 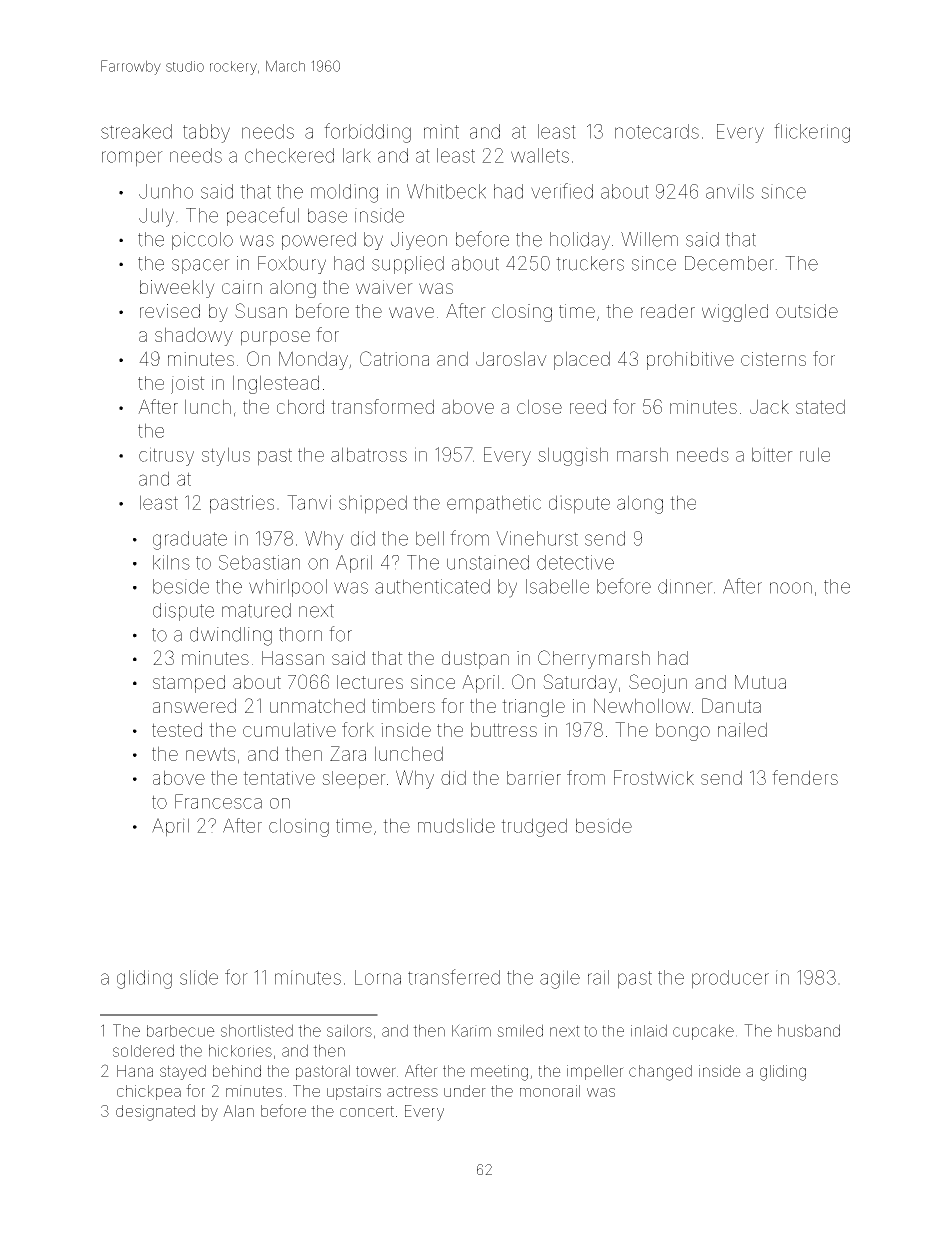 What do you see at coordinates (805, 777) in the page?
I see `fenders` at bounding box center [805, 777].
